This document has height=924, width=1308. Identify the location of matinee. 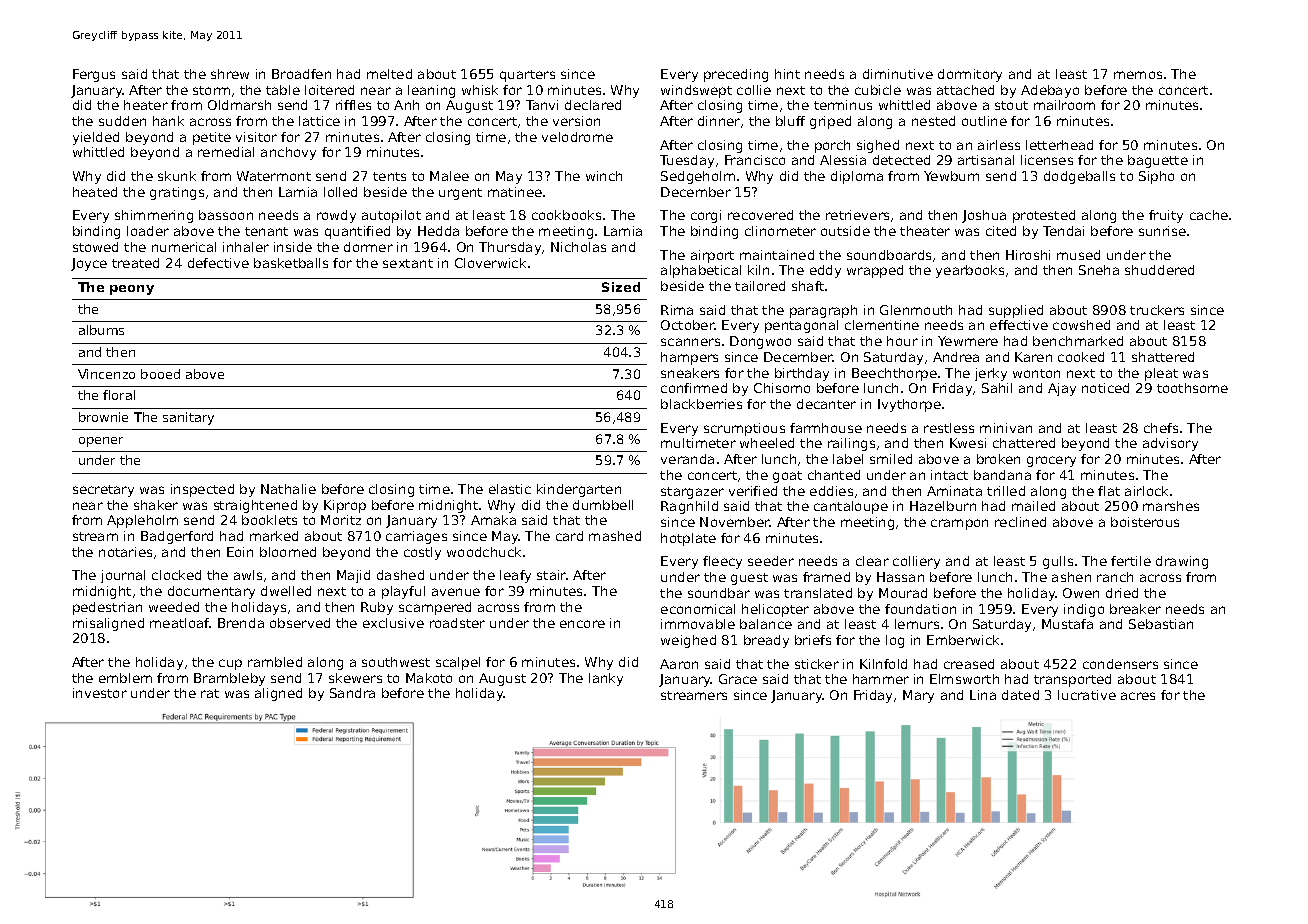
(515, 192).
